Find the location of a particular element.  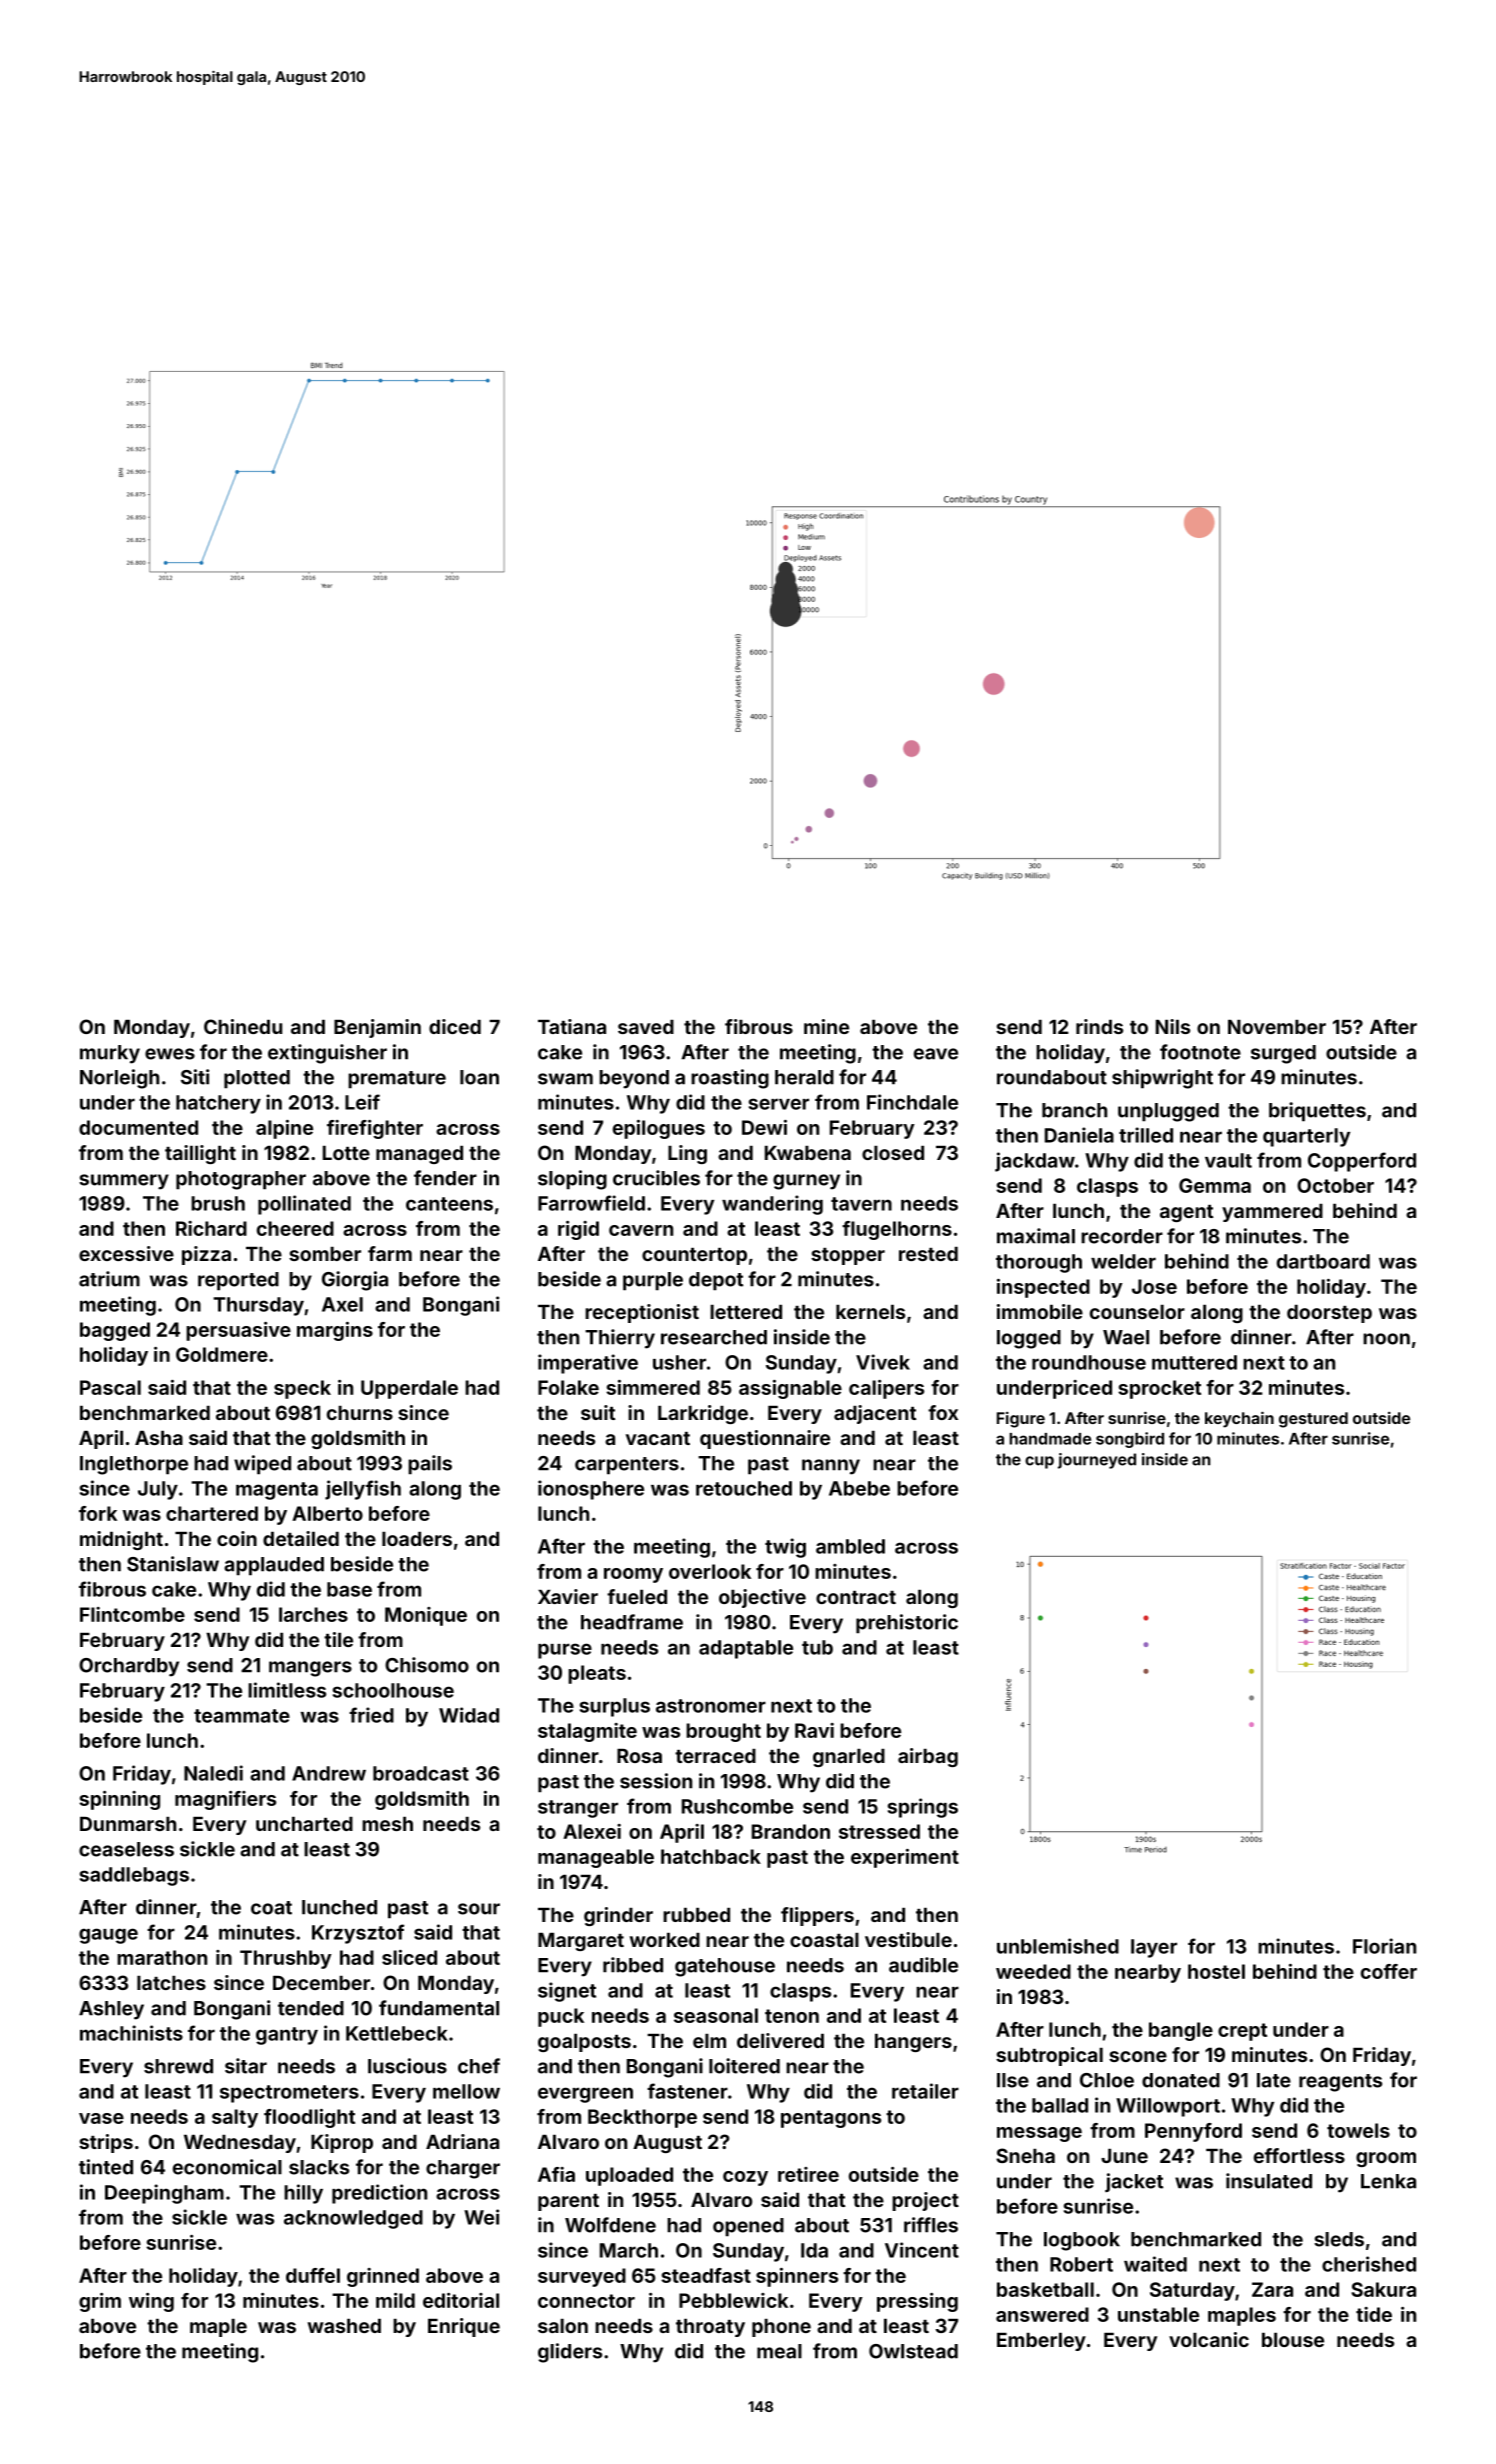

receptionist is located at coordinates (642, 1313).
